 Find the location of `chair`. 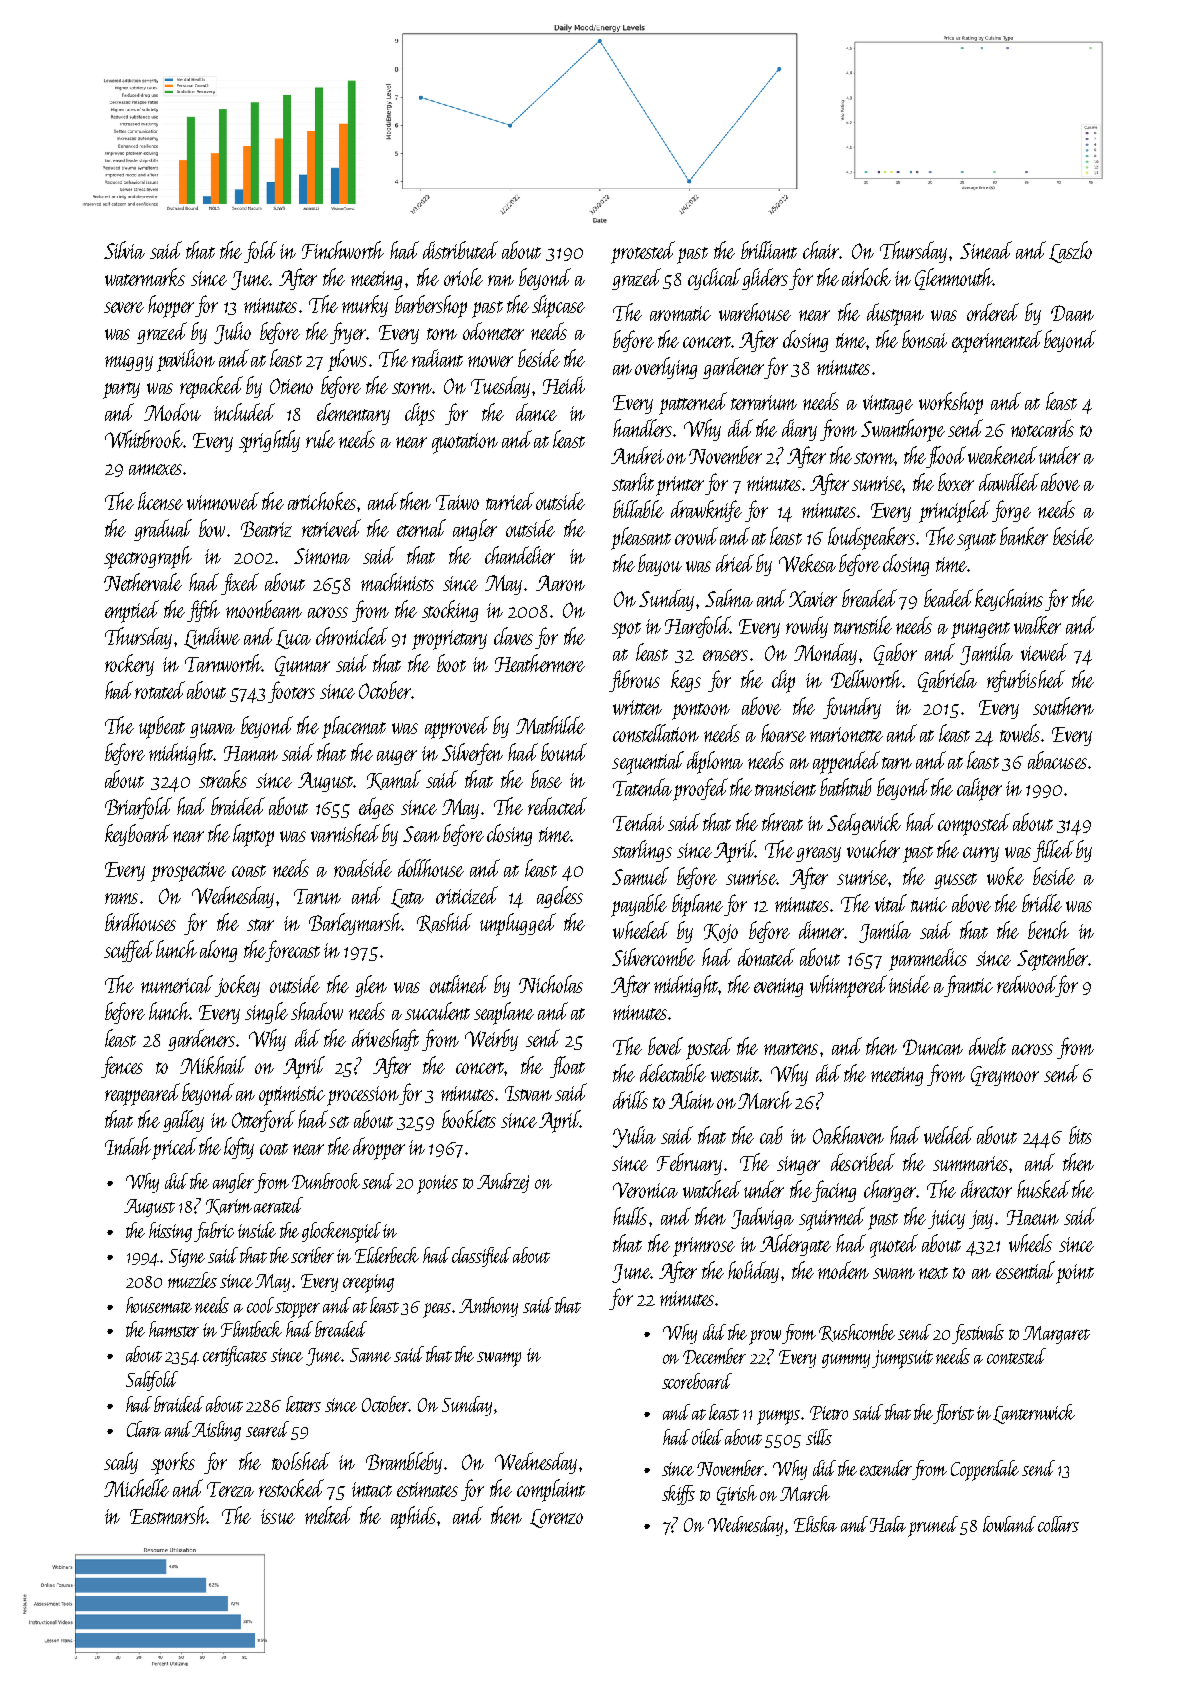

chair is located at coordinates (821, 250).
